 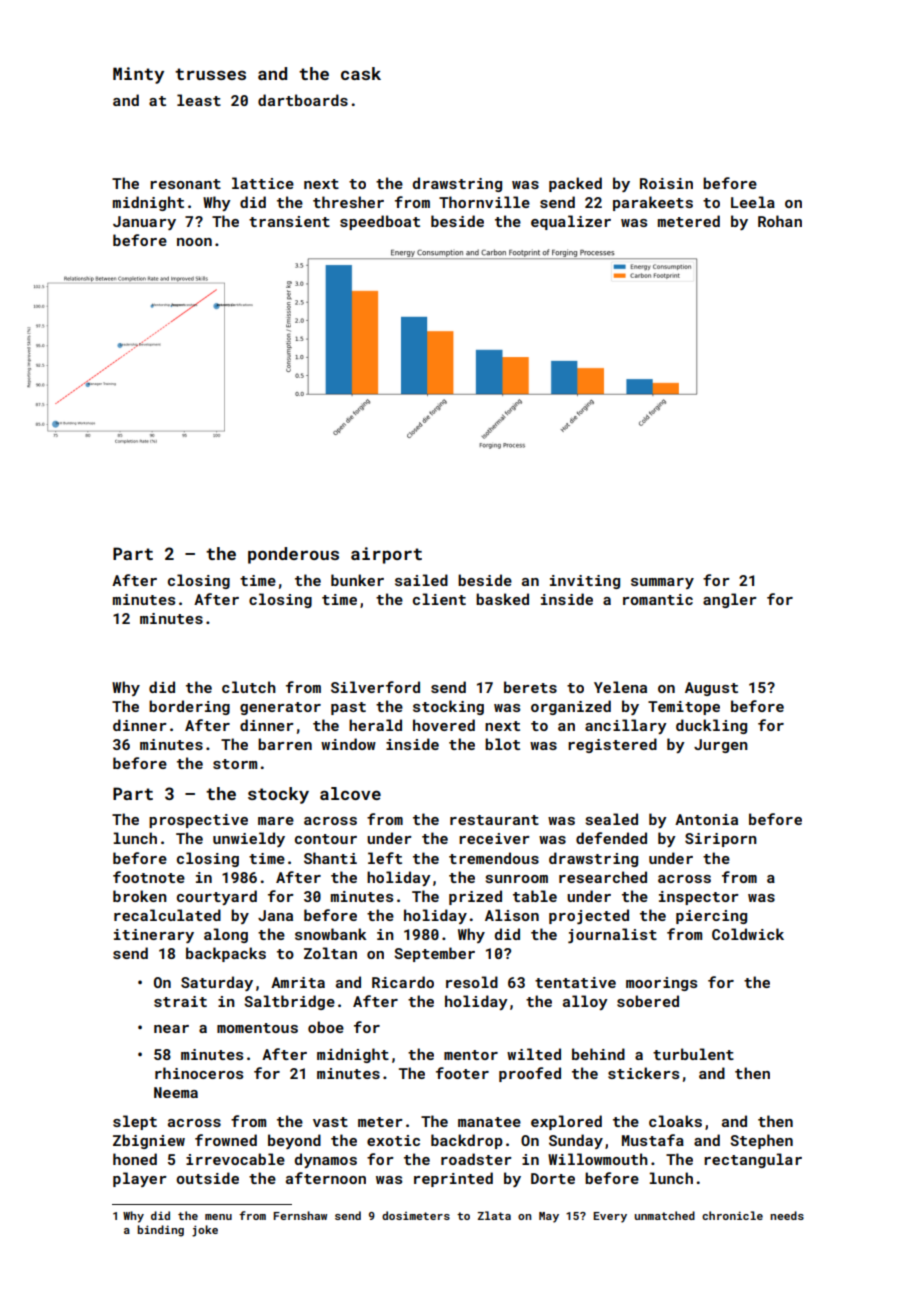 I want to click on client, so click(x=439, y=599).
